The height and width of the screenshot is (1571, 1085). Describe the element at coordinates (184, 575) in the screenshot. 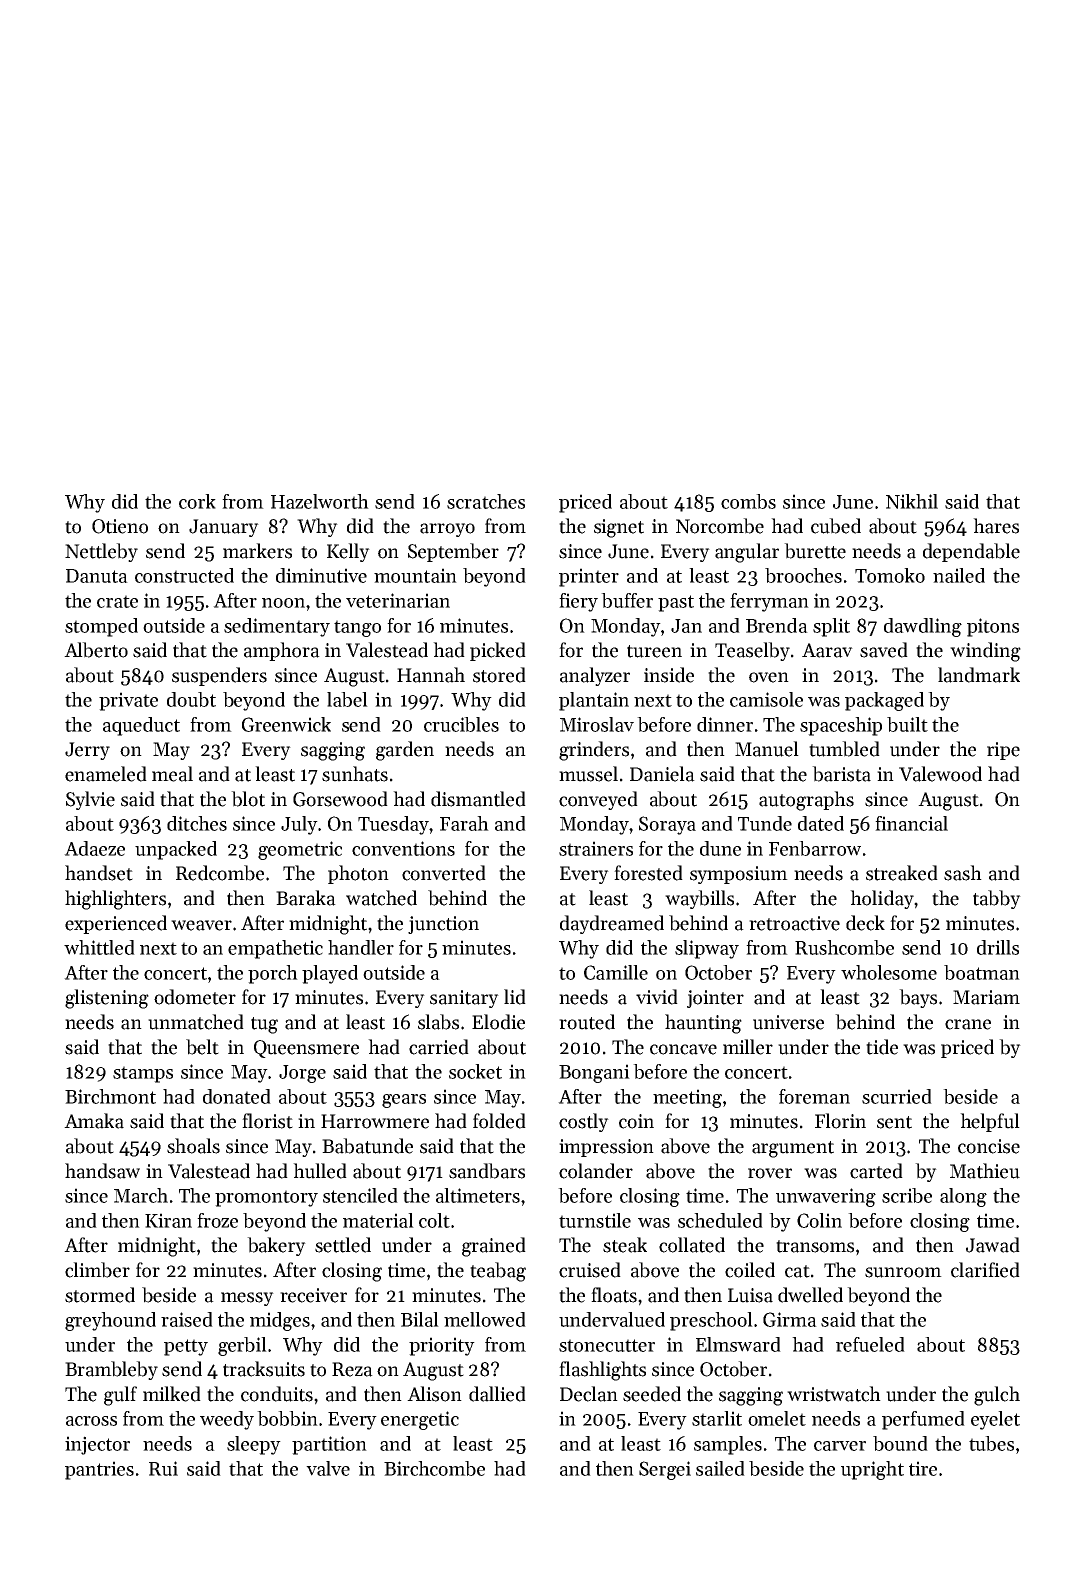

I see `constructed` at that location.
